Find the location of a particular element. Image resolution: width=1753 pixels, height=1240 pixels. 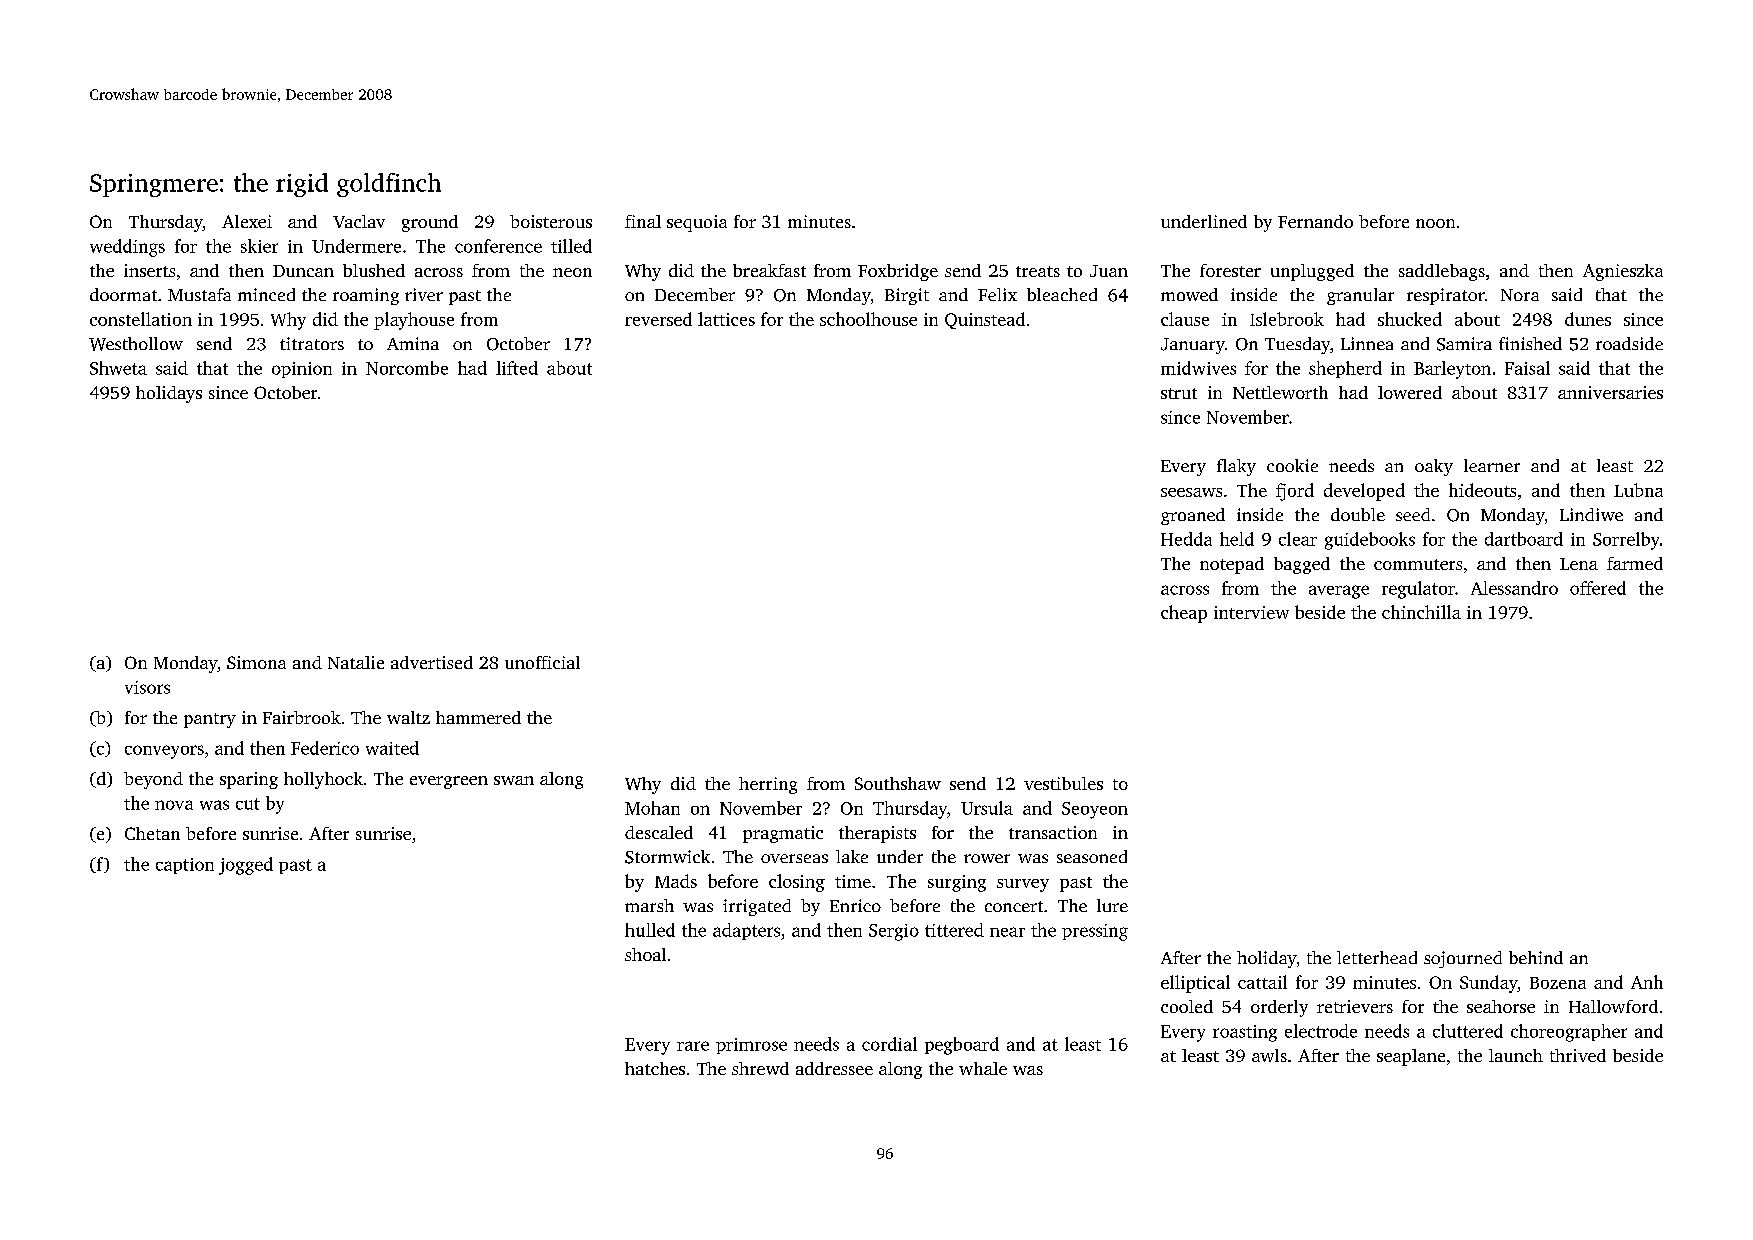

clear is located at coordinates (1298, 539).
